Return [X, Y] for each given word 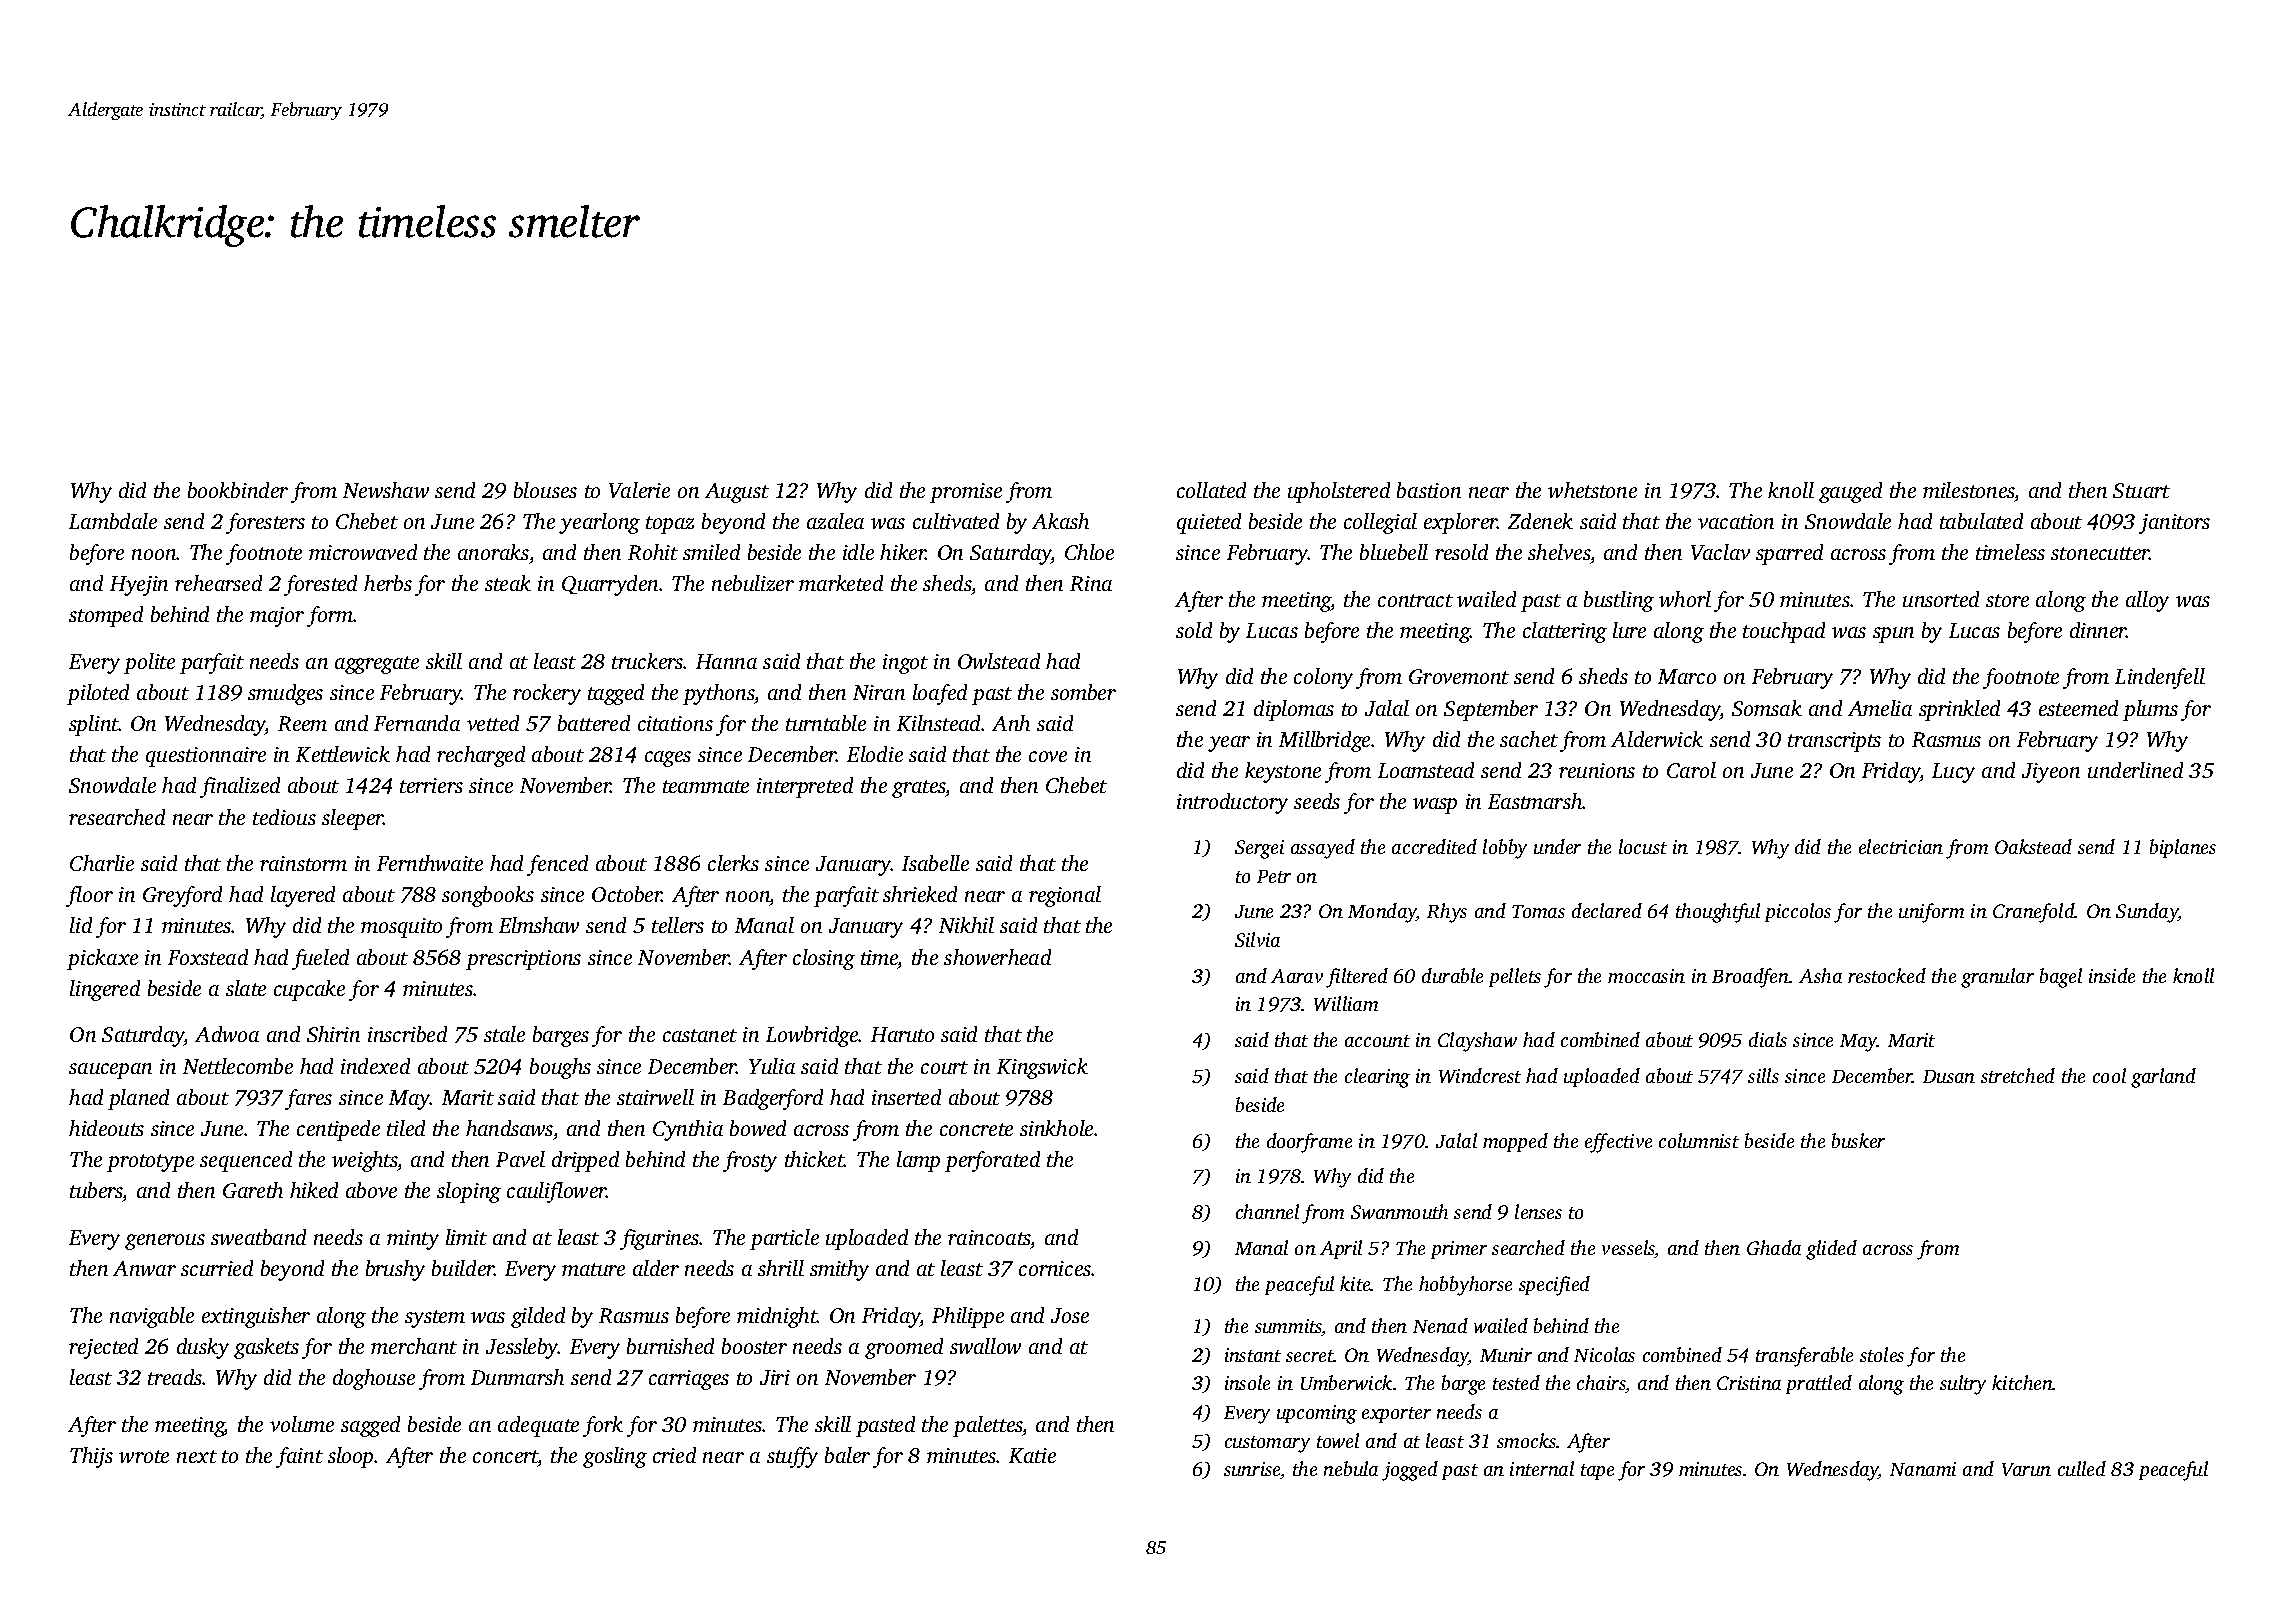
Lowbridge [812, 1036]
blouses [545, 490]
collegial [1380, 523]
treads [175, 1377]
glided [1831, 1250]
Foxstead [208, 957]
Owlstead [999, 661]
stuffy [792, 1457]
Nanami [1923, 1469]
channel [1267, 1211]
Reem [302, 723]
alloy [2147, 601]
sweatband [258, 1237]
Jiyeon [2051, 773]
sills [1763, 1075]
